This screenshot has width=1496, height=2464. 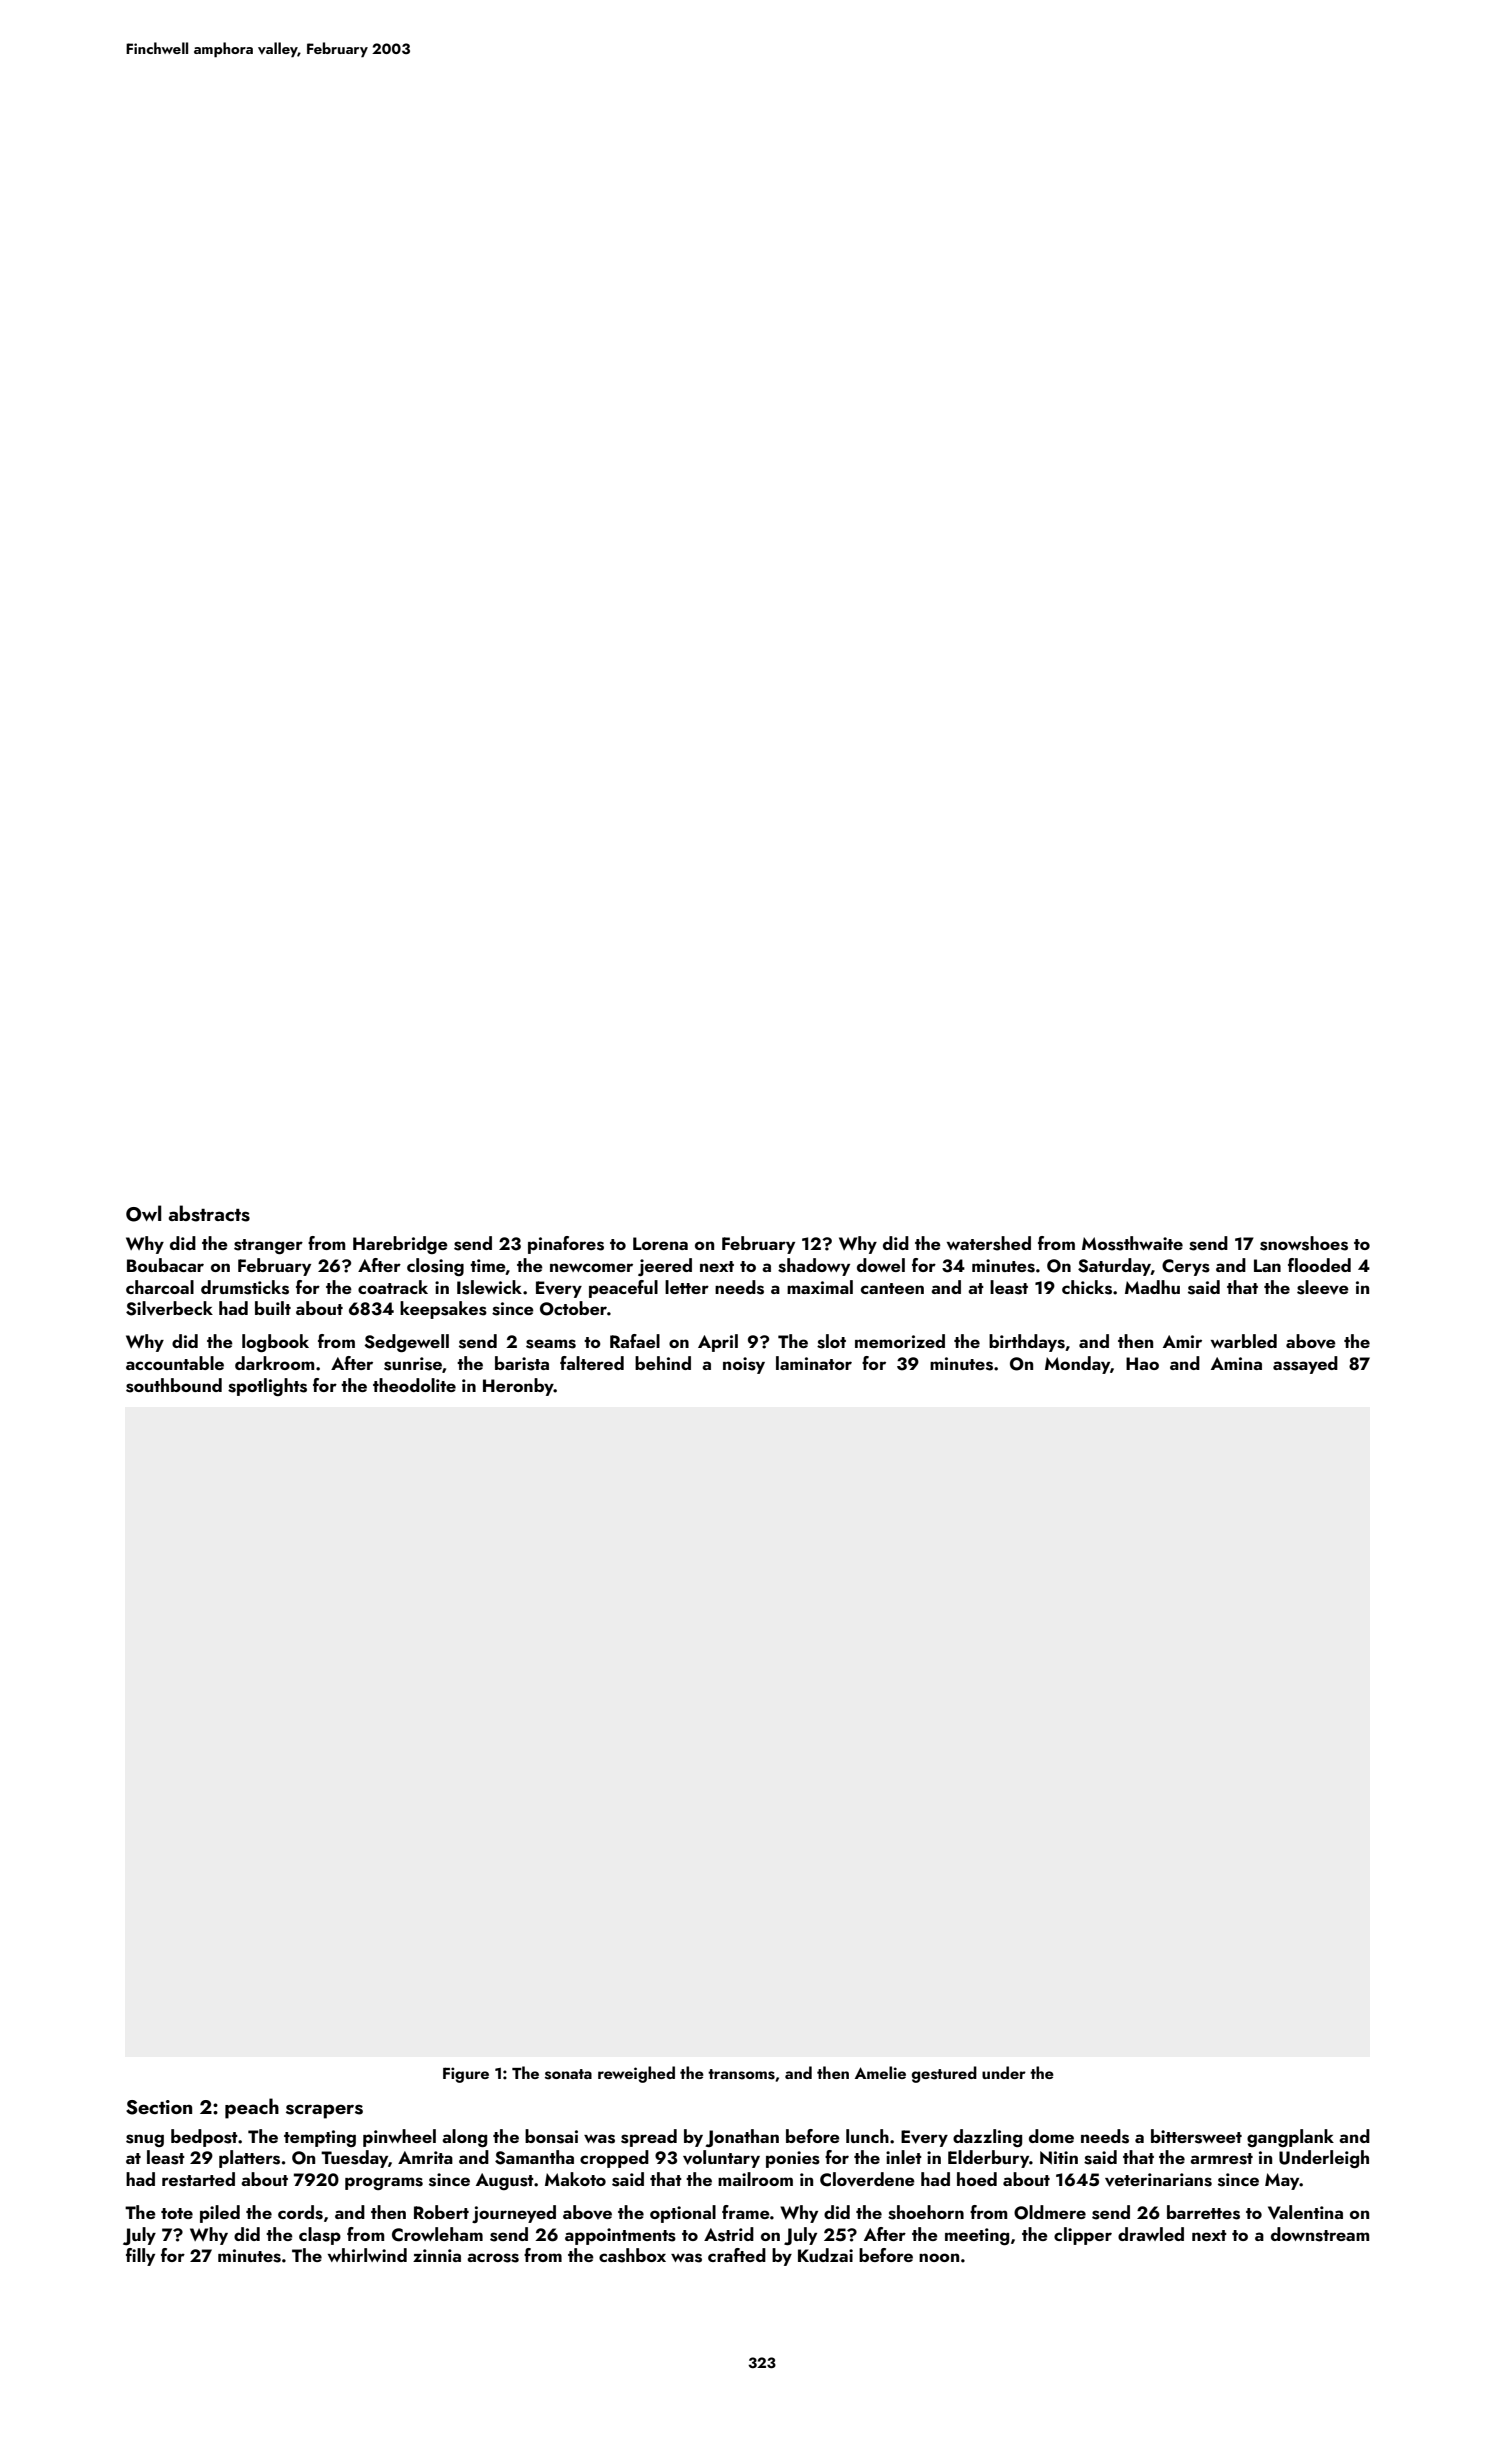 I want to click on watershed, so click(x=989, y=1243).
